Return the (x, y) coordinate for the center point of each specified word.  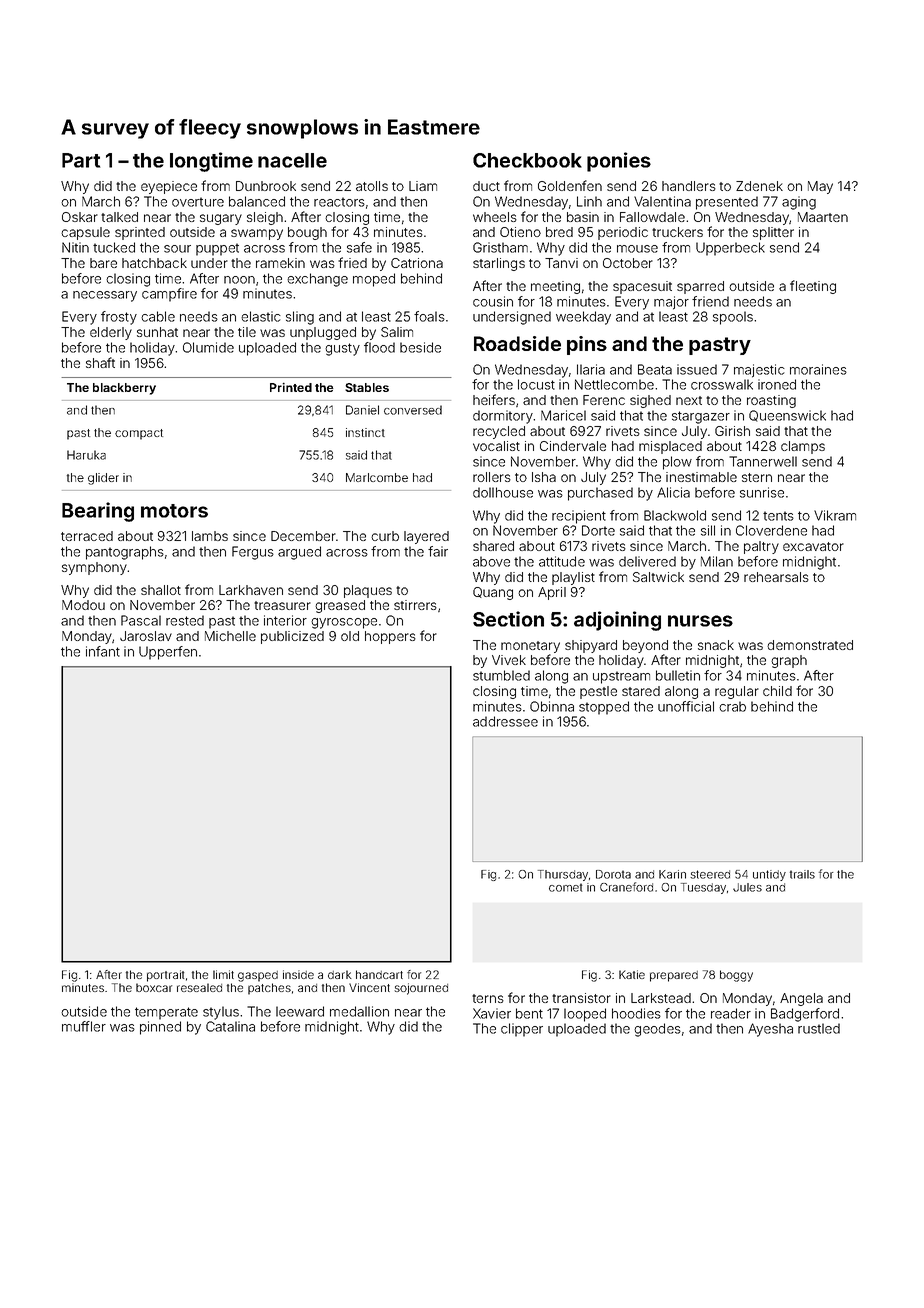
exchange (317, 280)
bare (103, 263)
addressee (505, 721)
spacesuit (642, 287)
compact (139, 434)
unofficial (686, 706)
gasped (258, 976)
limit (223, 974)
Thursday (563, 875)
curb (385, 536)
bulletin (678, 675)
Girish (732, 431)
